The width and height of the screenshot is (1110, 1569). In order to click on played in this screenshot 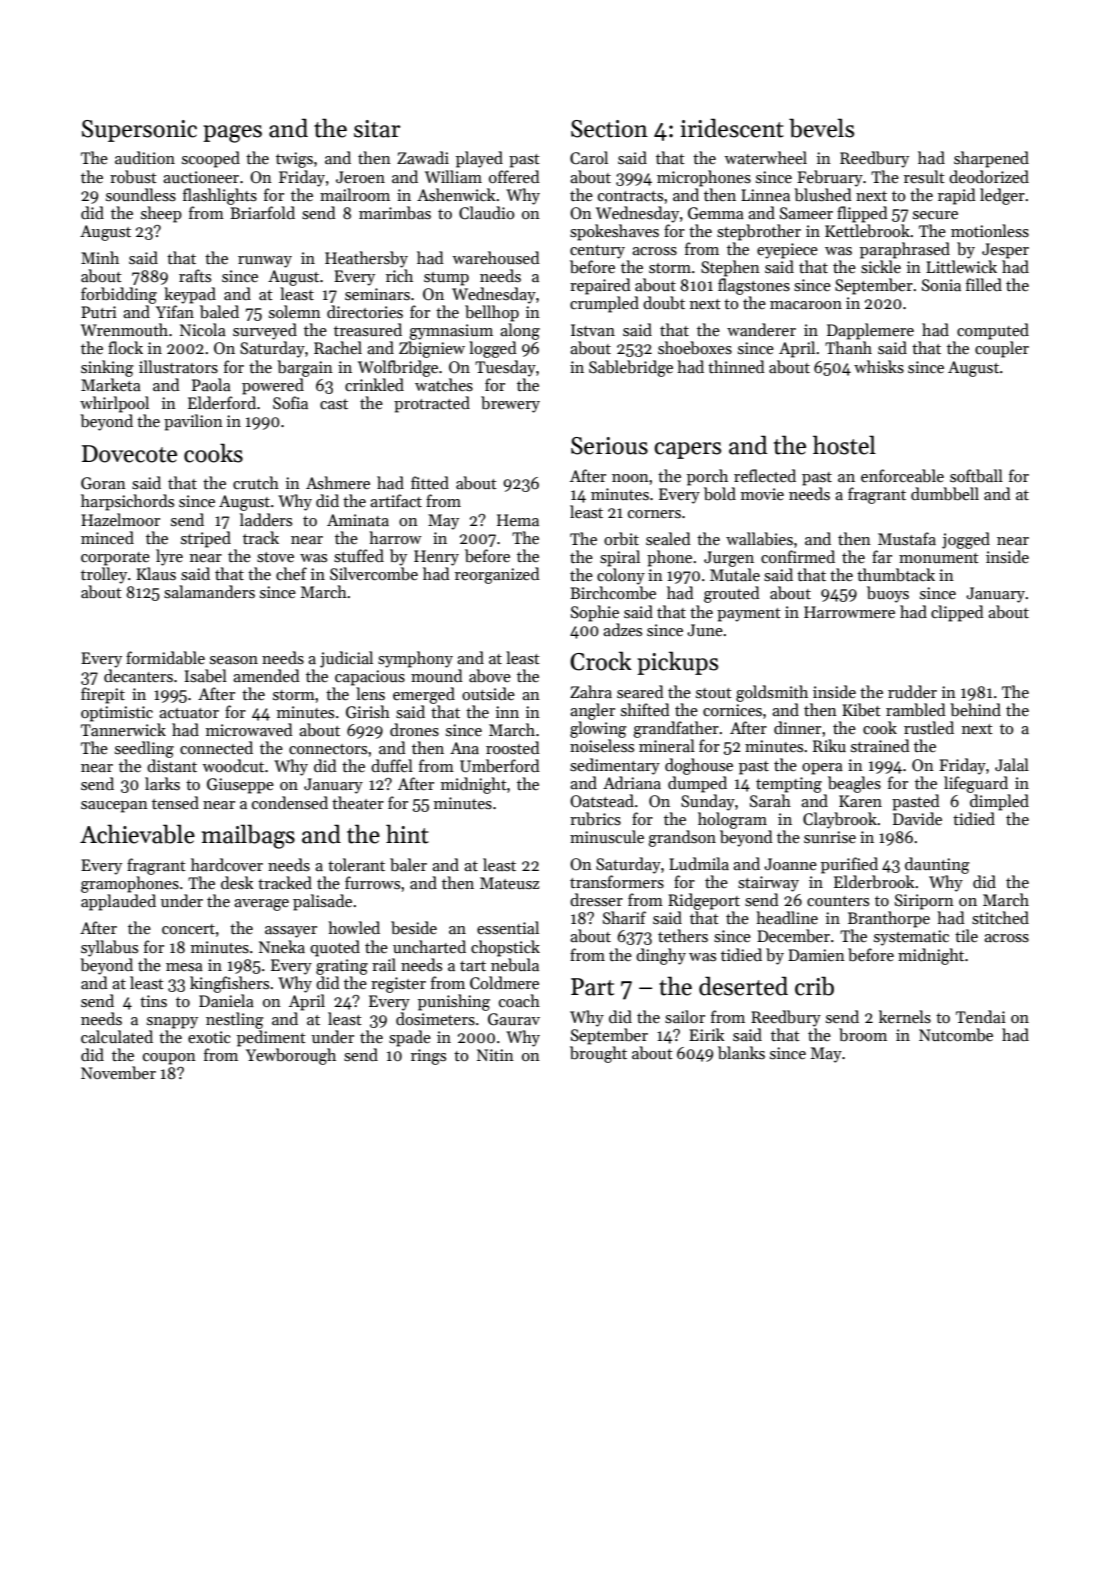, I will do `click(479, 159)`.
